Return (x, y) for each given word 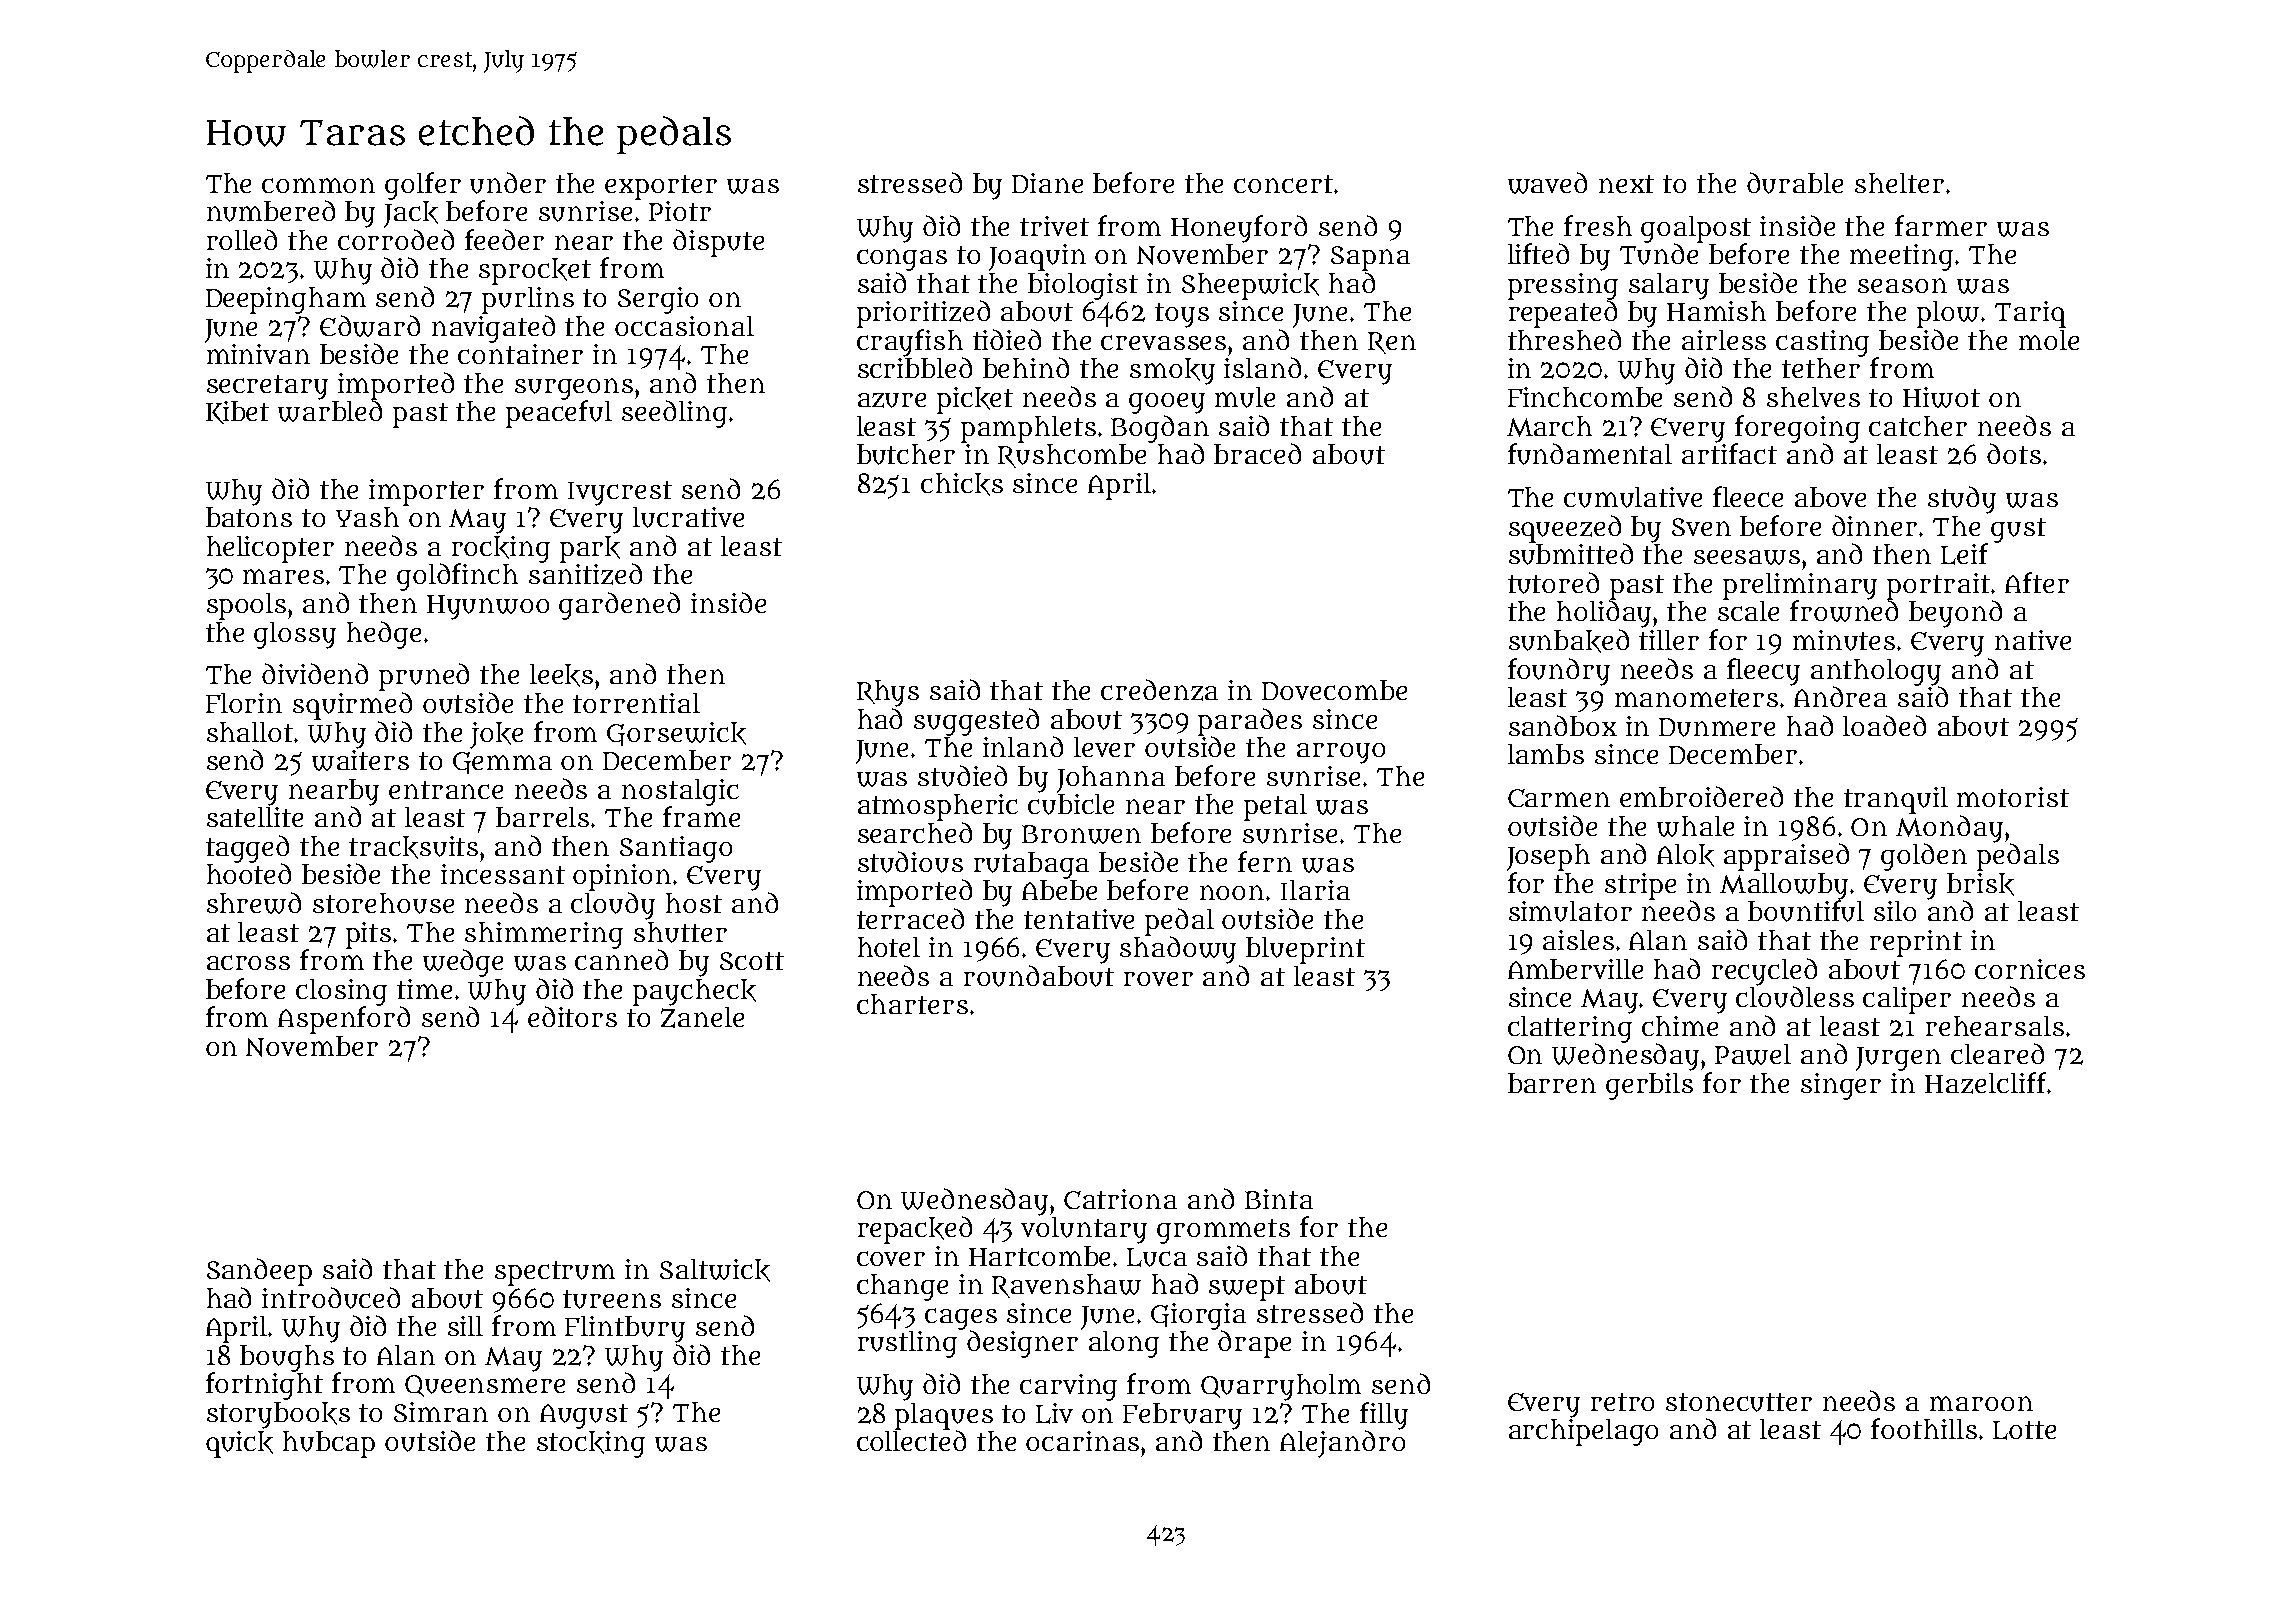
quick (239, 1444)
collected (911, 1440)
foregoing (1797, 429)
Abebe (1059, 890)
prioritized (923, 314)
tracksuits (413, 847)
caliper (1907, 1000)
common (318, 185)
